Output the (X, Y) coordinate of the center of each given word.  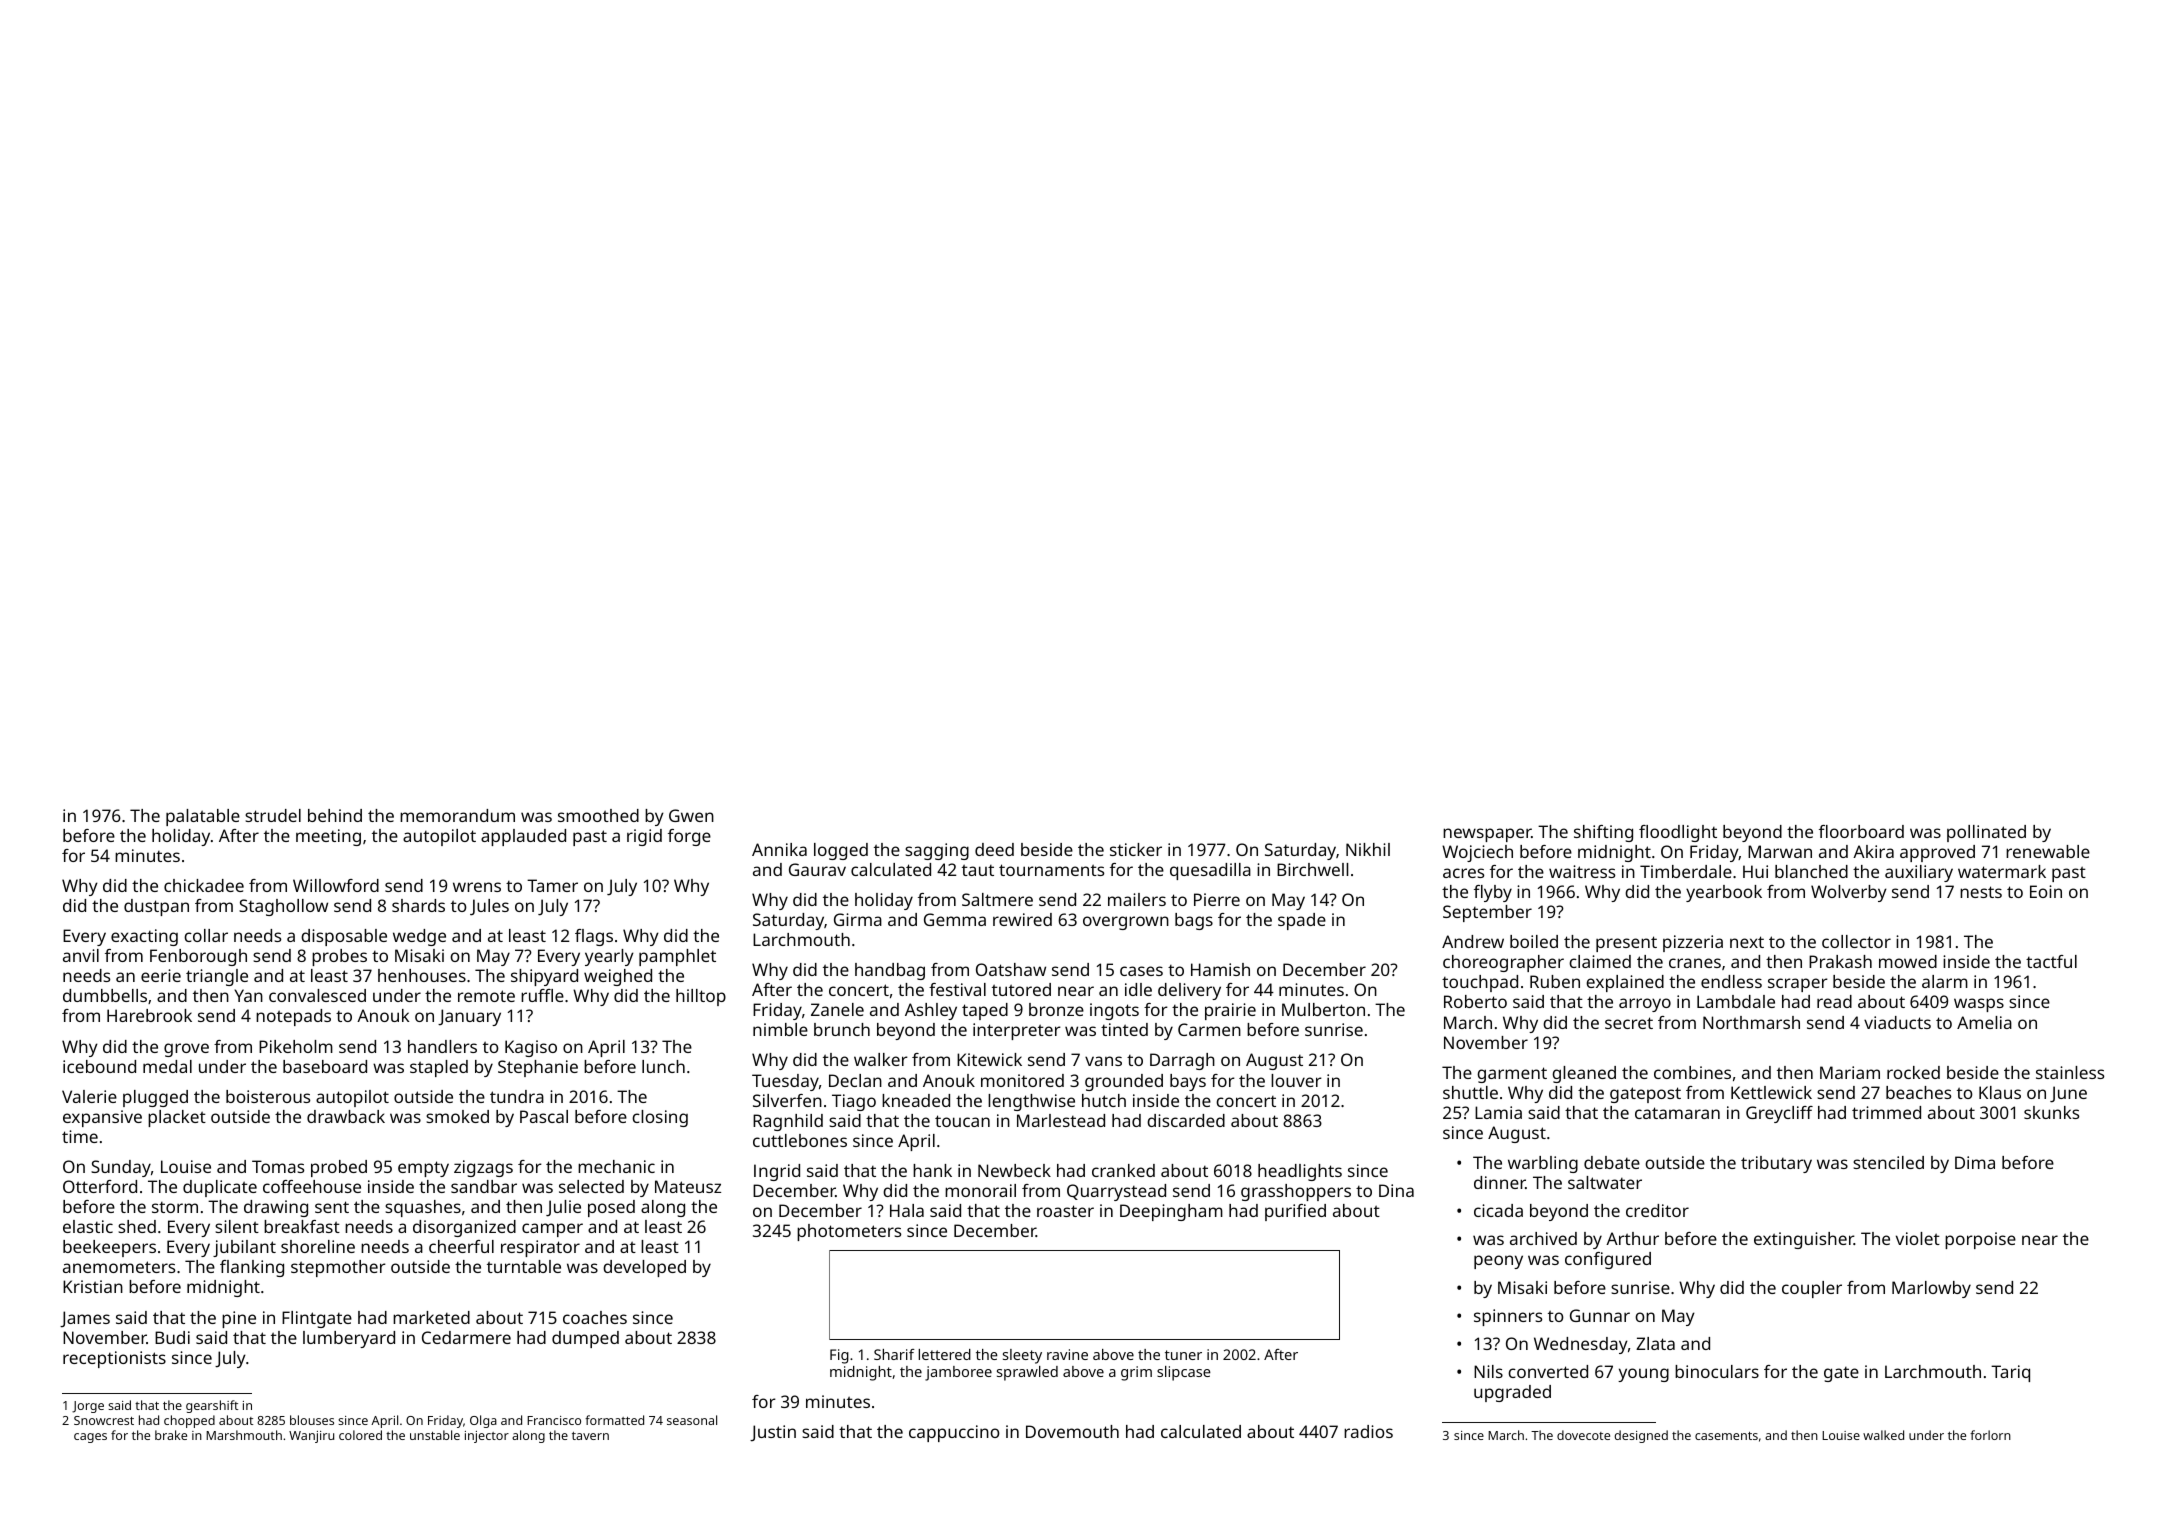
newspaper (1487, 835)
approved (1937, 853)
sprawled (1027, 1373)
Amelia (1984, 1022)
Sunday (121, 1168)
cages (90, 1438)
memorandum (457, 815)
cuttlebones (800, 1140)
